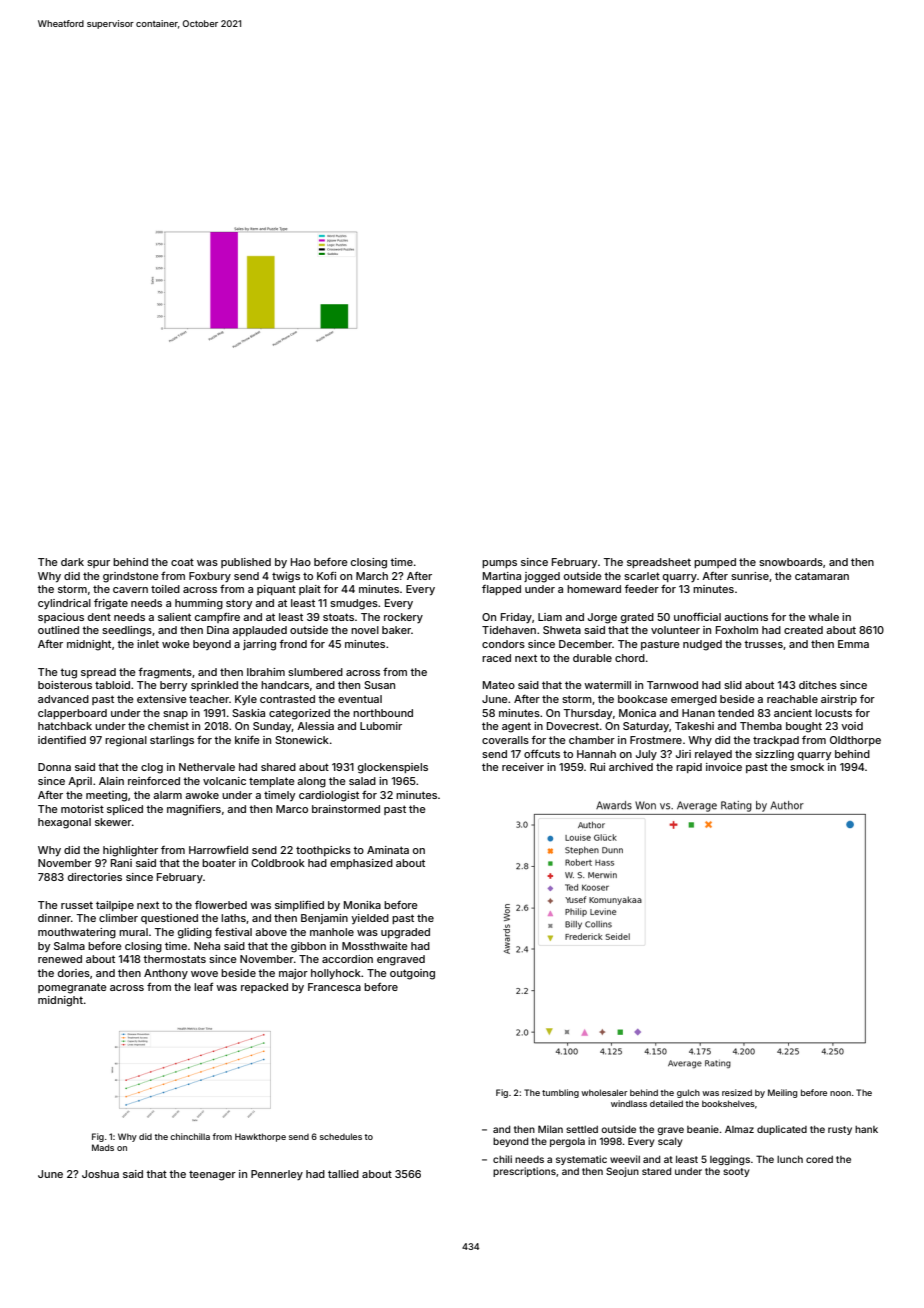 The image size is (924, 1308). What do you see at coordinates (405, 933) in the document?
I see `upgraded` at bounding box center [405, 933].
